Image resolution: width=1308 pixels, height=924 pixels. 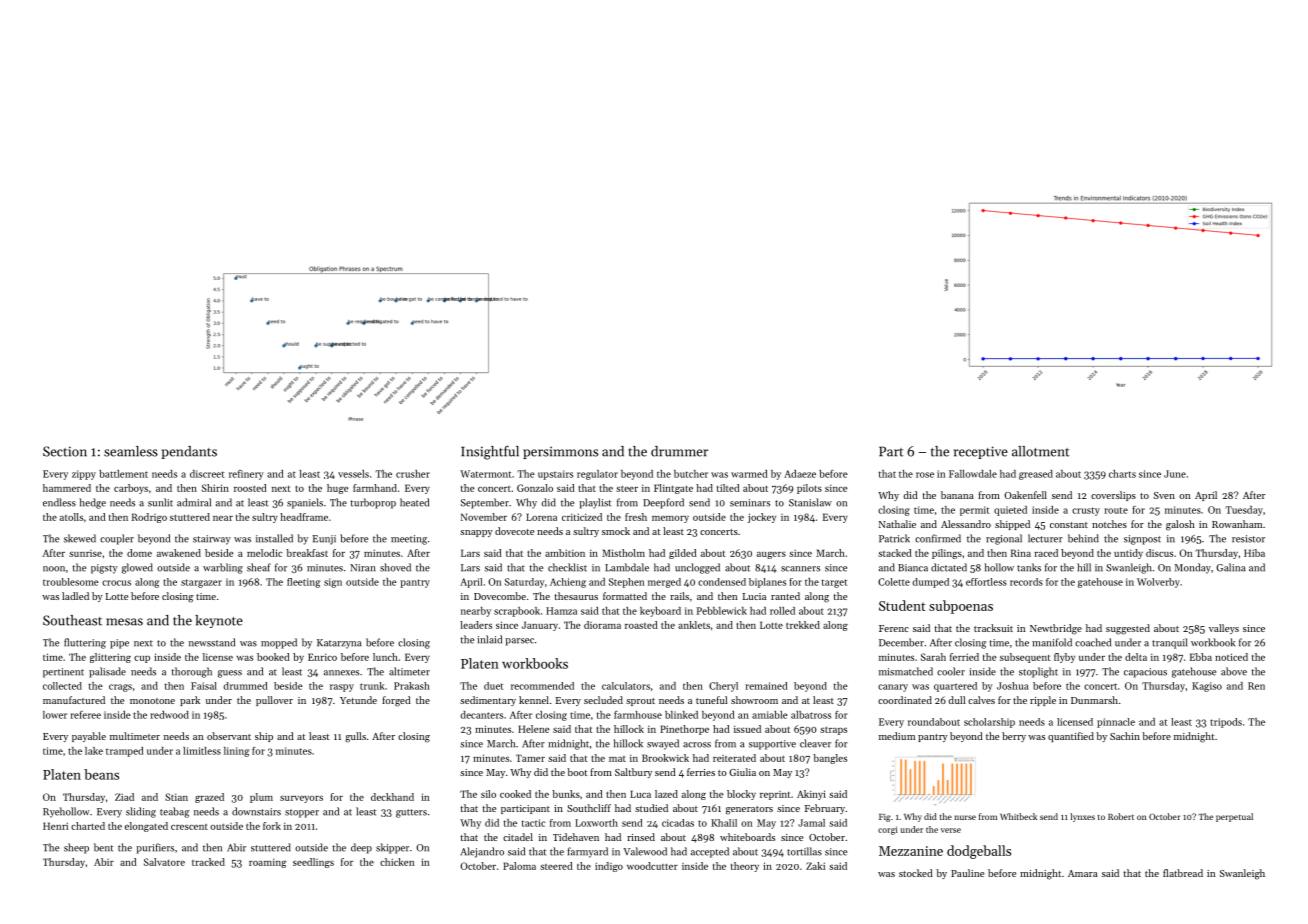 What do you see at coordinates (268, 863) in the page?
I see `roaming` at bounding box center [268, 863].
